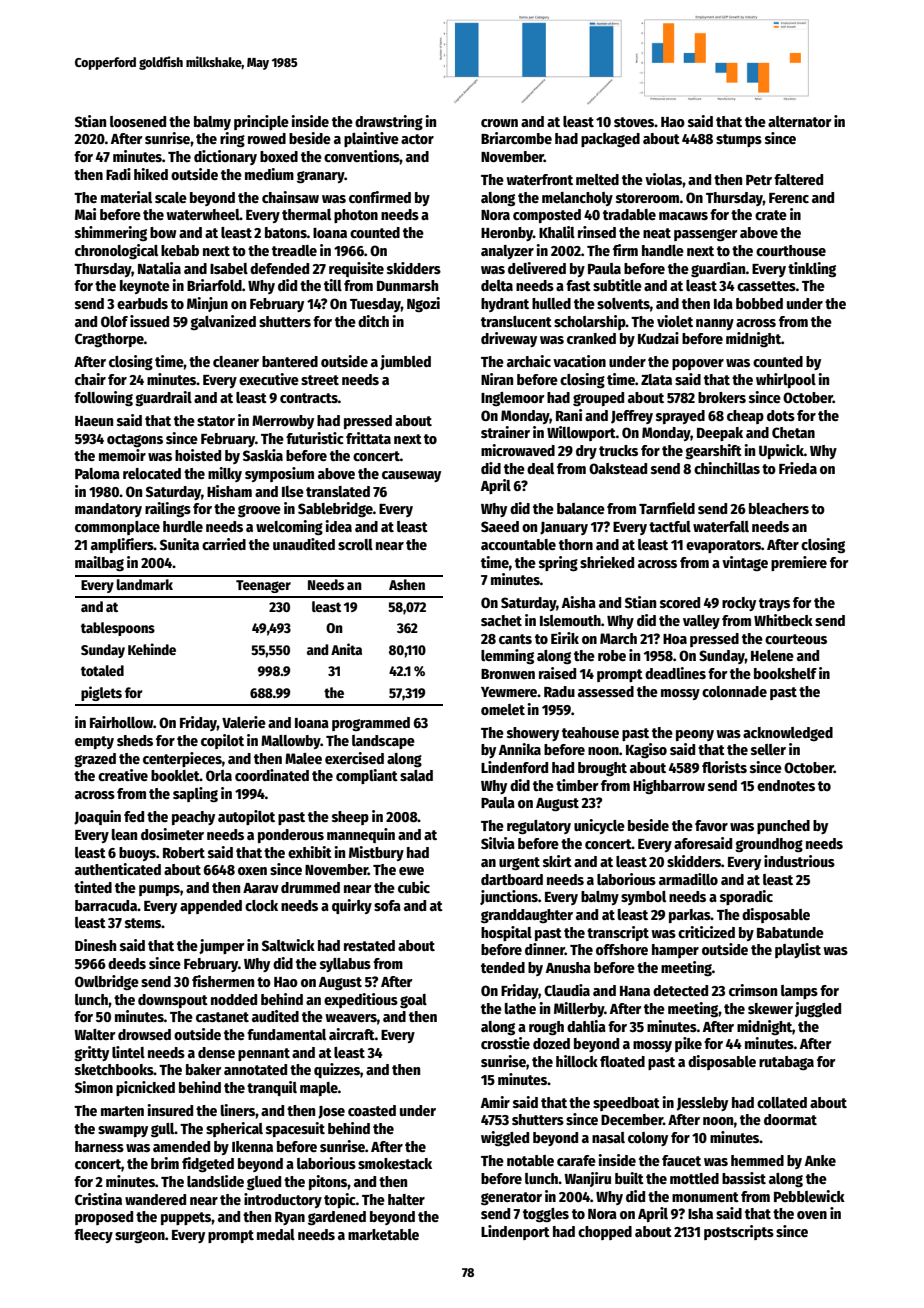 This page has width=924, height=1308. What do you see at coordinates (646, 750) in the page?
I see `Kagiso` at bounding box center [646, 750].
